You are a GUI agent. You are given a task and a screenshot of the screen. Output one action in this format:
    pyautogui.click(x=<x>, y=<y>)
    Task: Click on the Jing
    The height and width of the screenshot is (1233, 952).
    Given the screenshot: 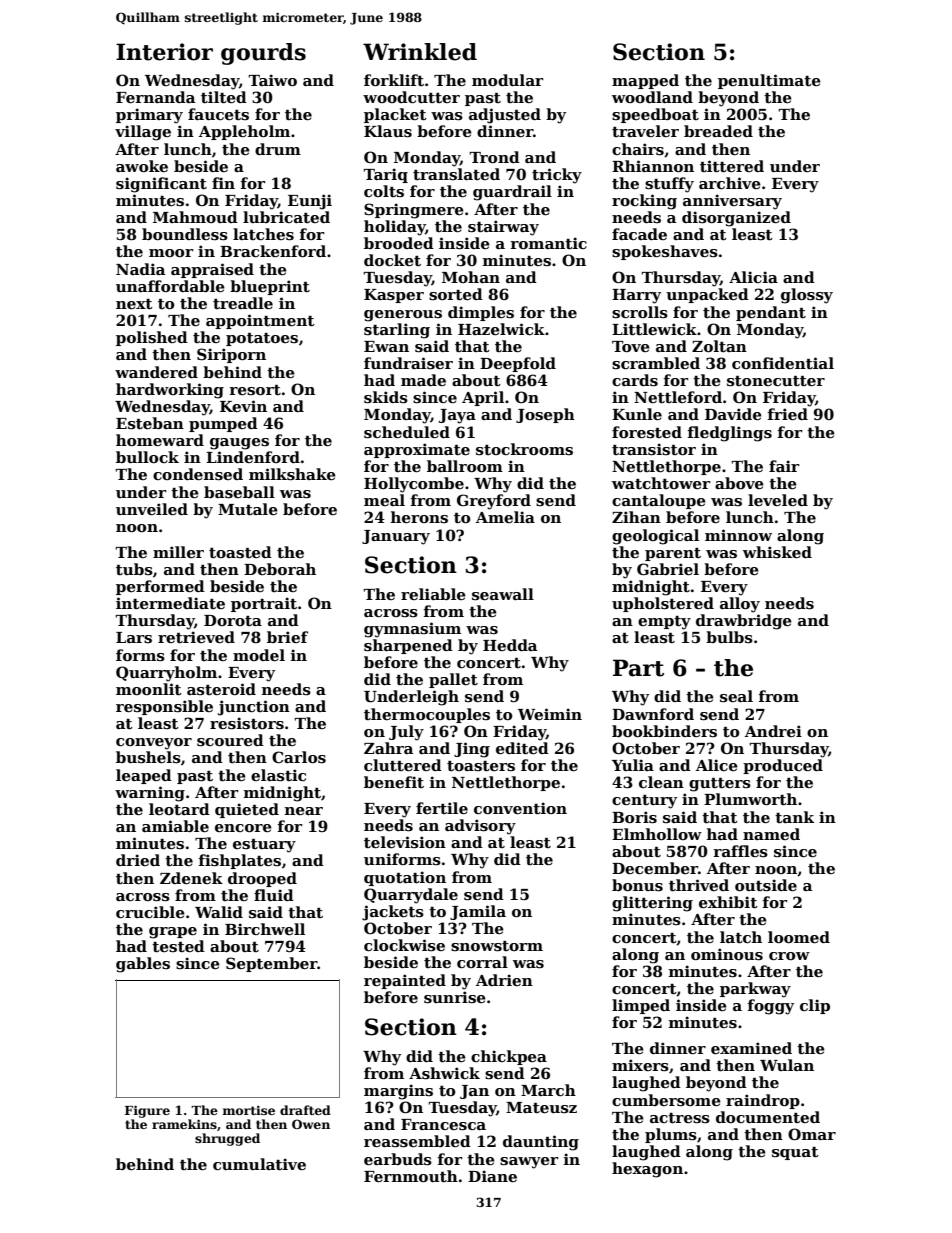 What is the action you would take?
    pyautogui.click(x=472, y=750)
